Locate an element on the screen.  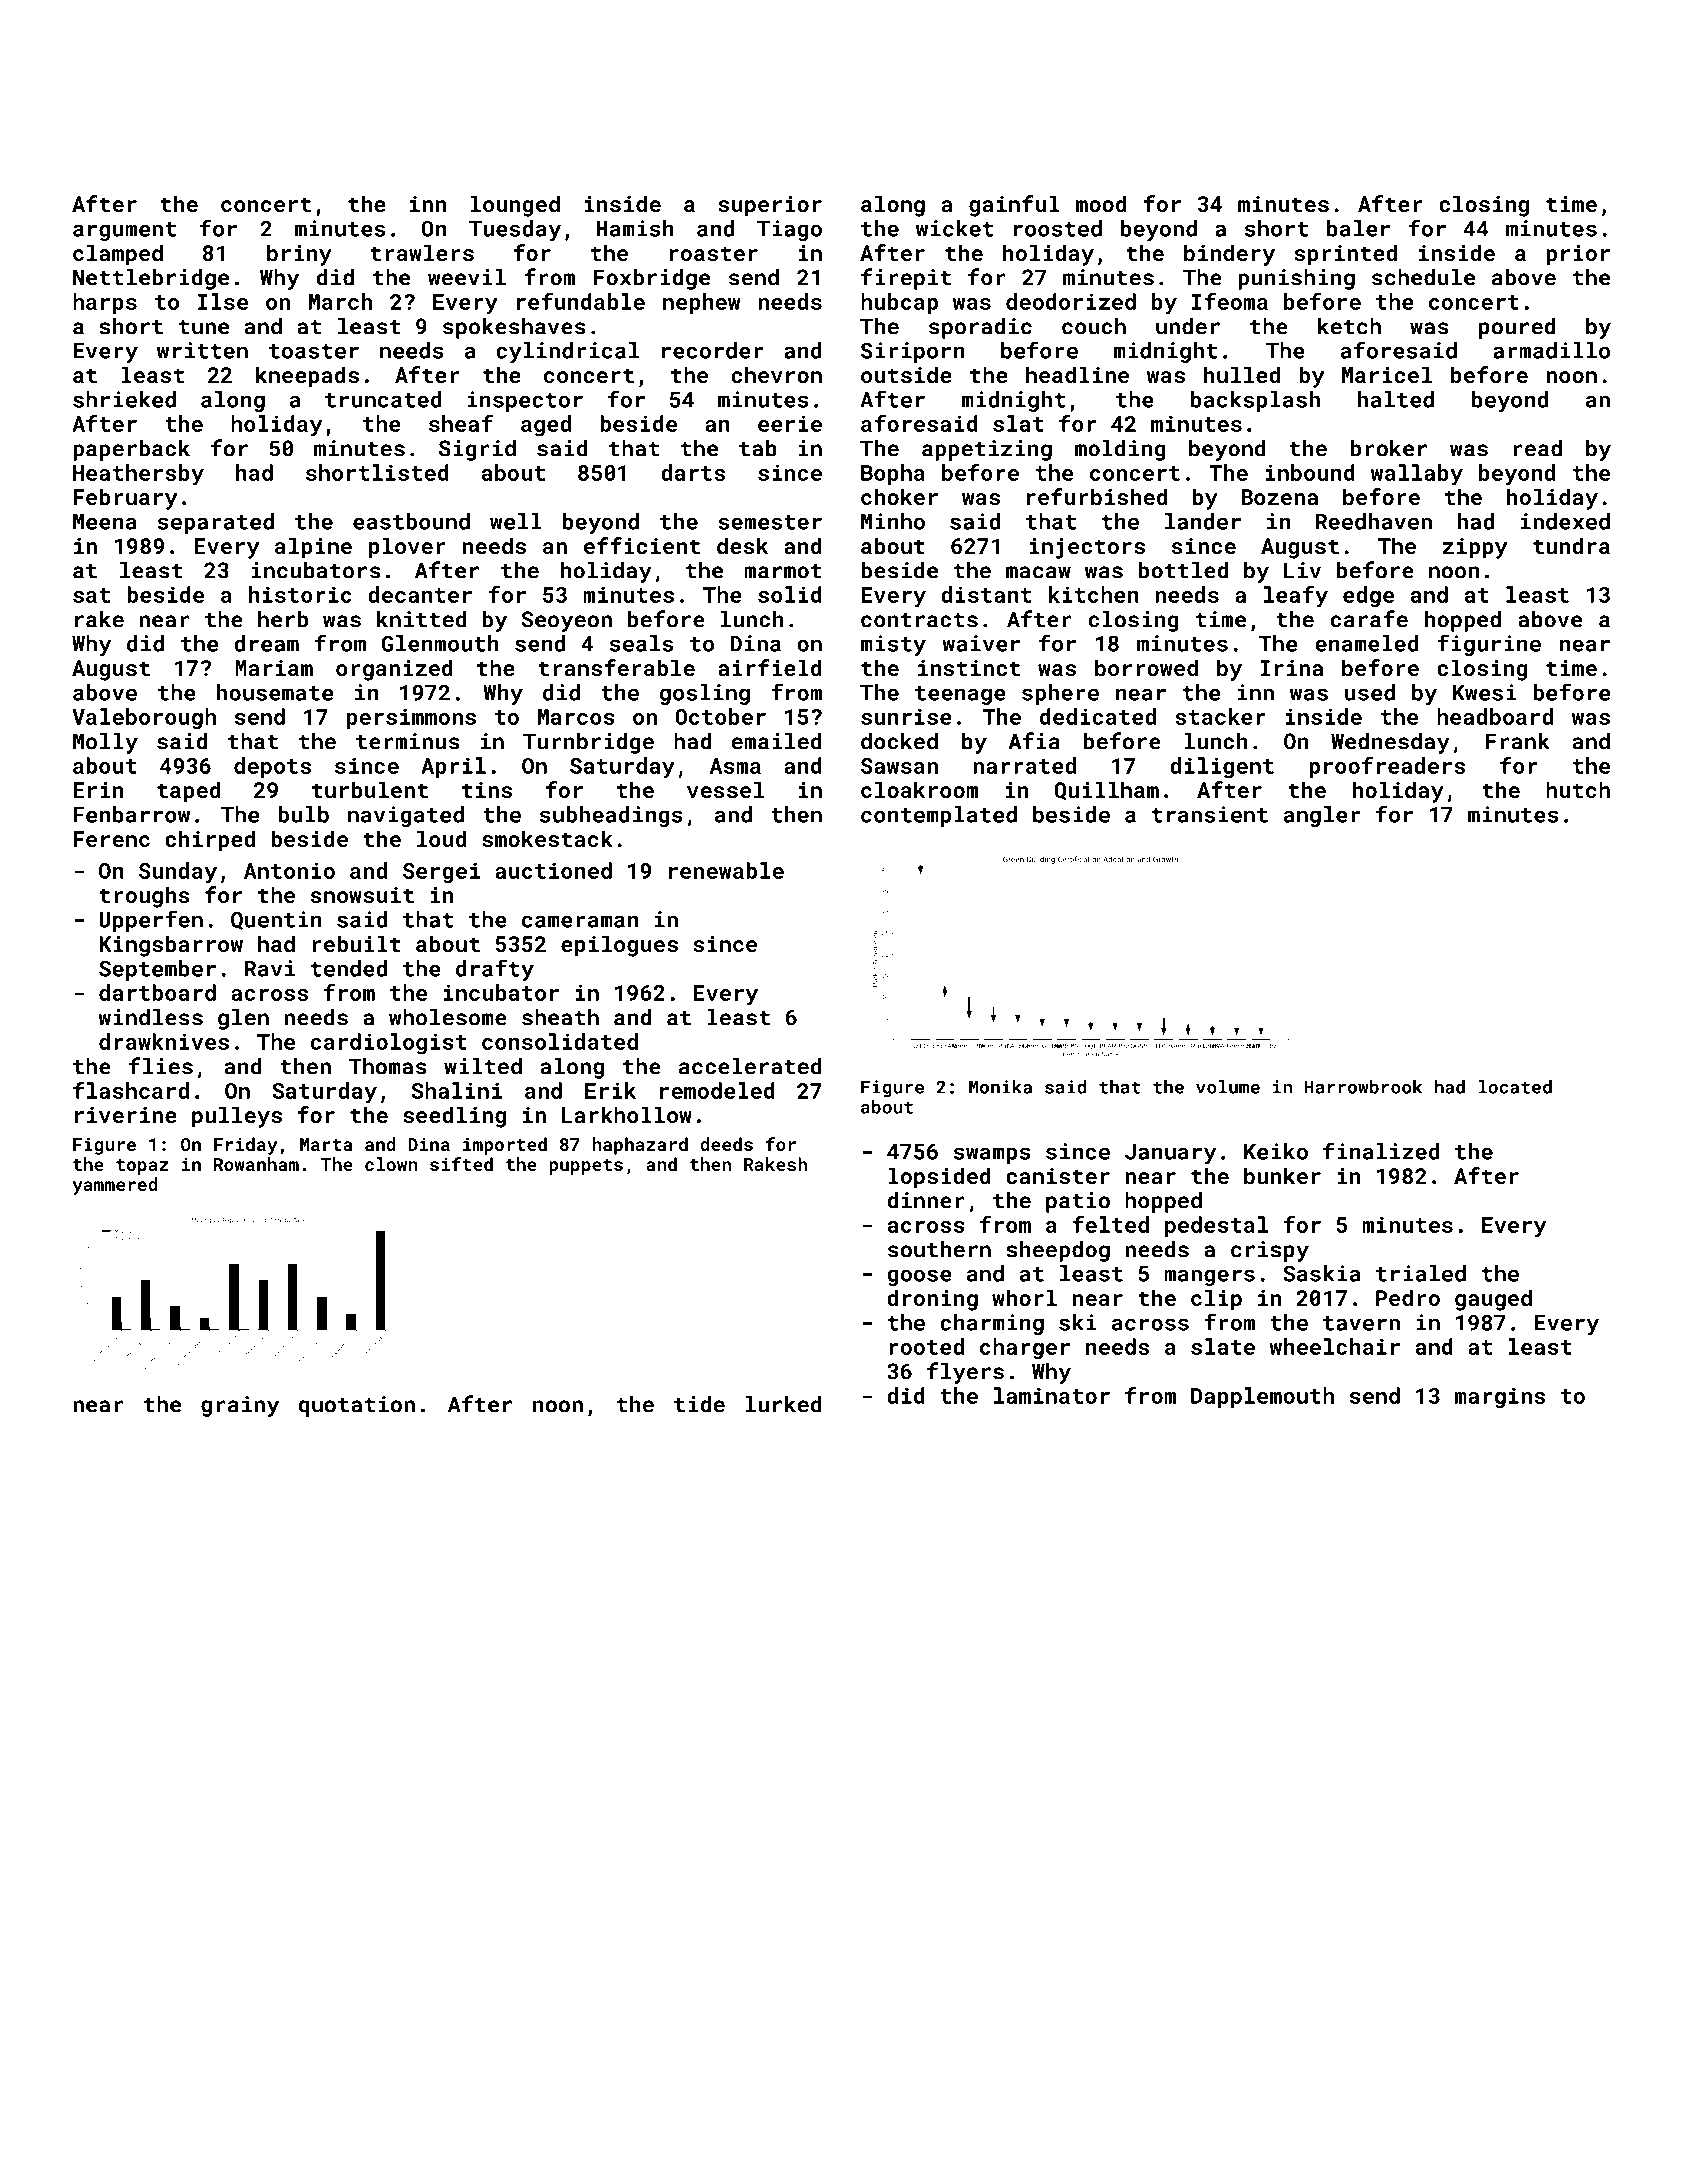
laminator is located at coordinates (1052, 1395).
